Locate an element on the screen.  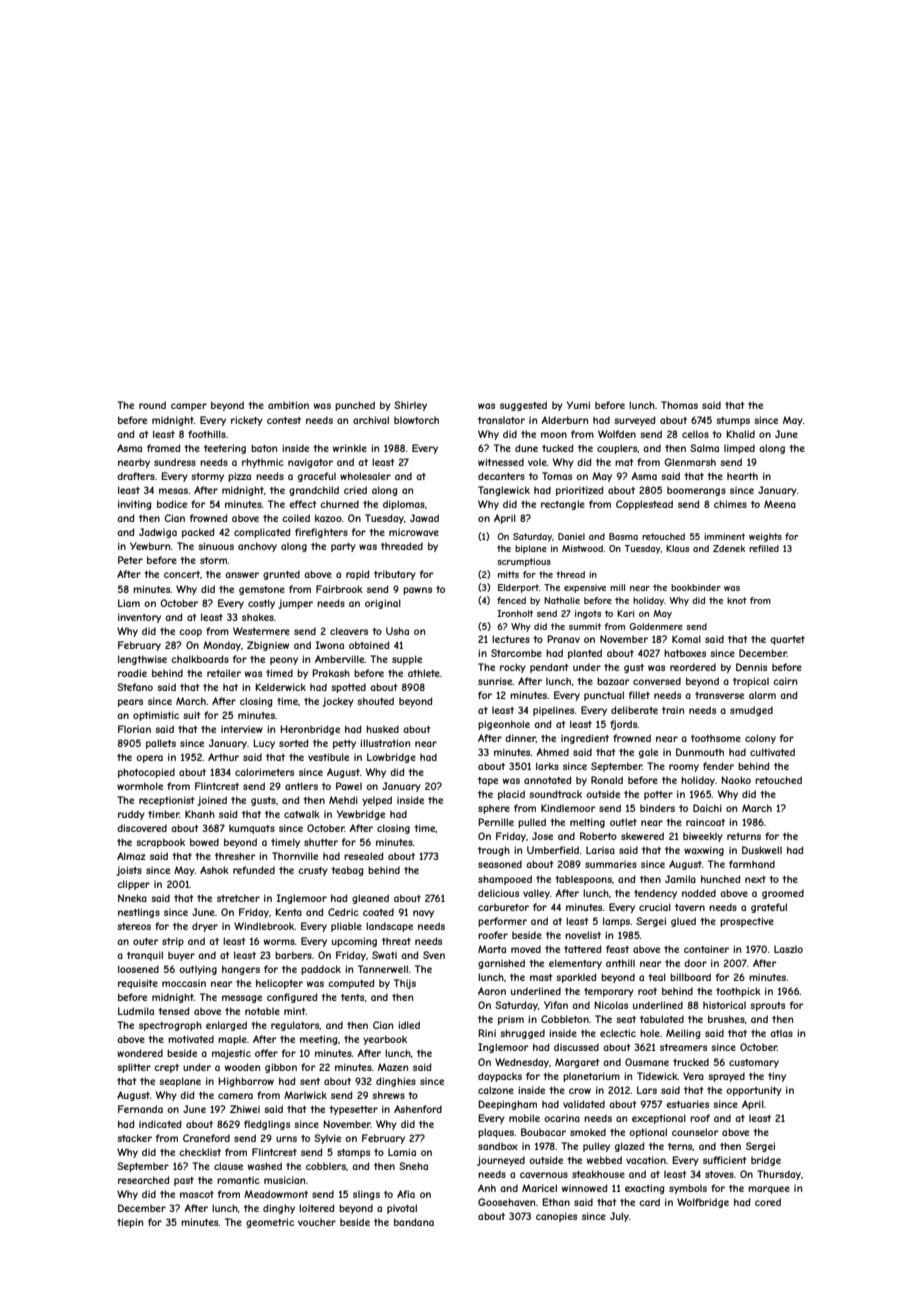
Ahmed is located at coordinates (553, 752).
